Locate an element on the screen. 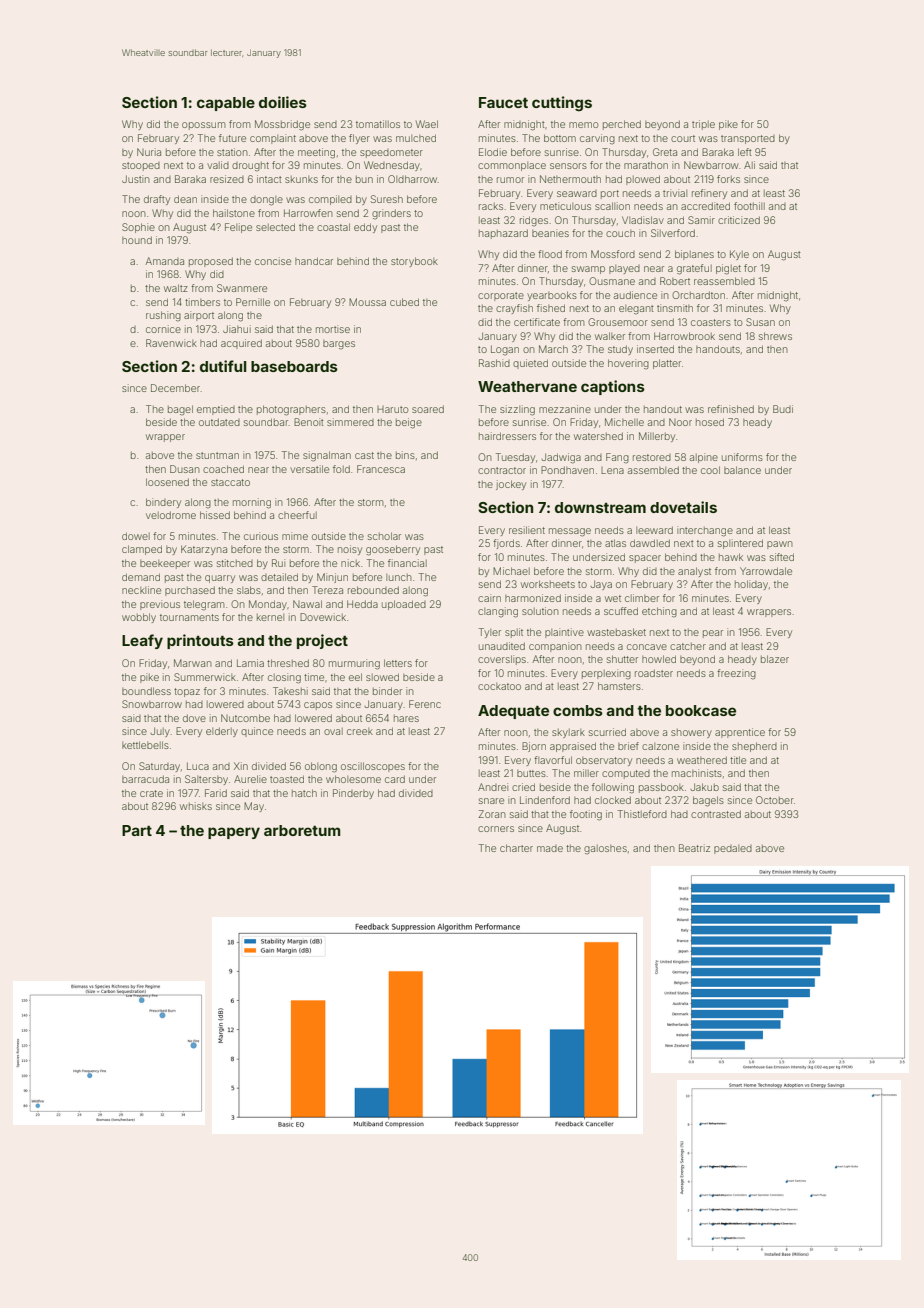  demand is located at coordinates (141, 577).
